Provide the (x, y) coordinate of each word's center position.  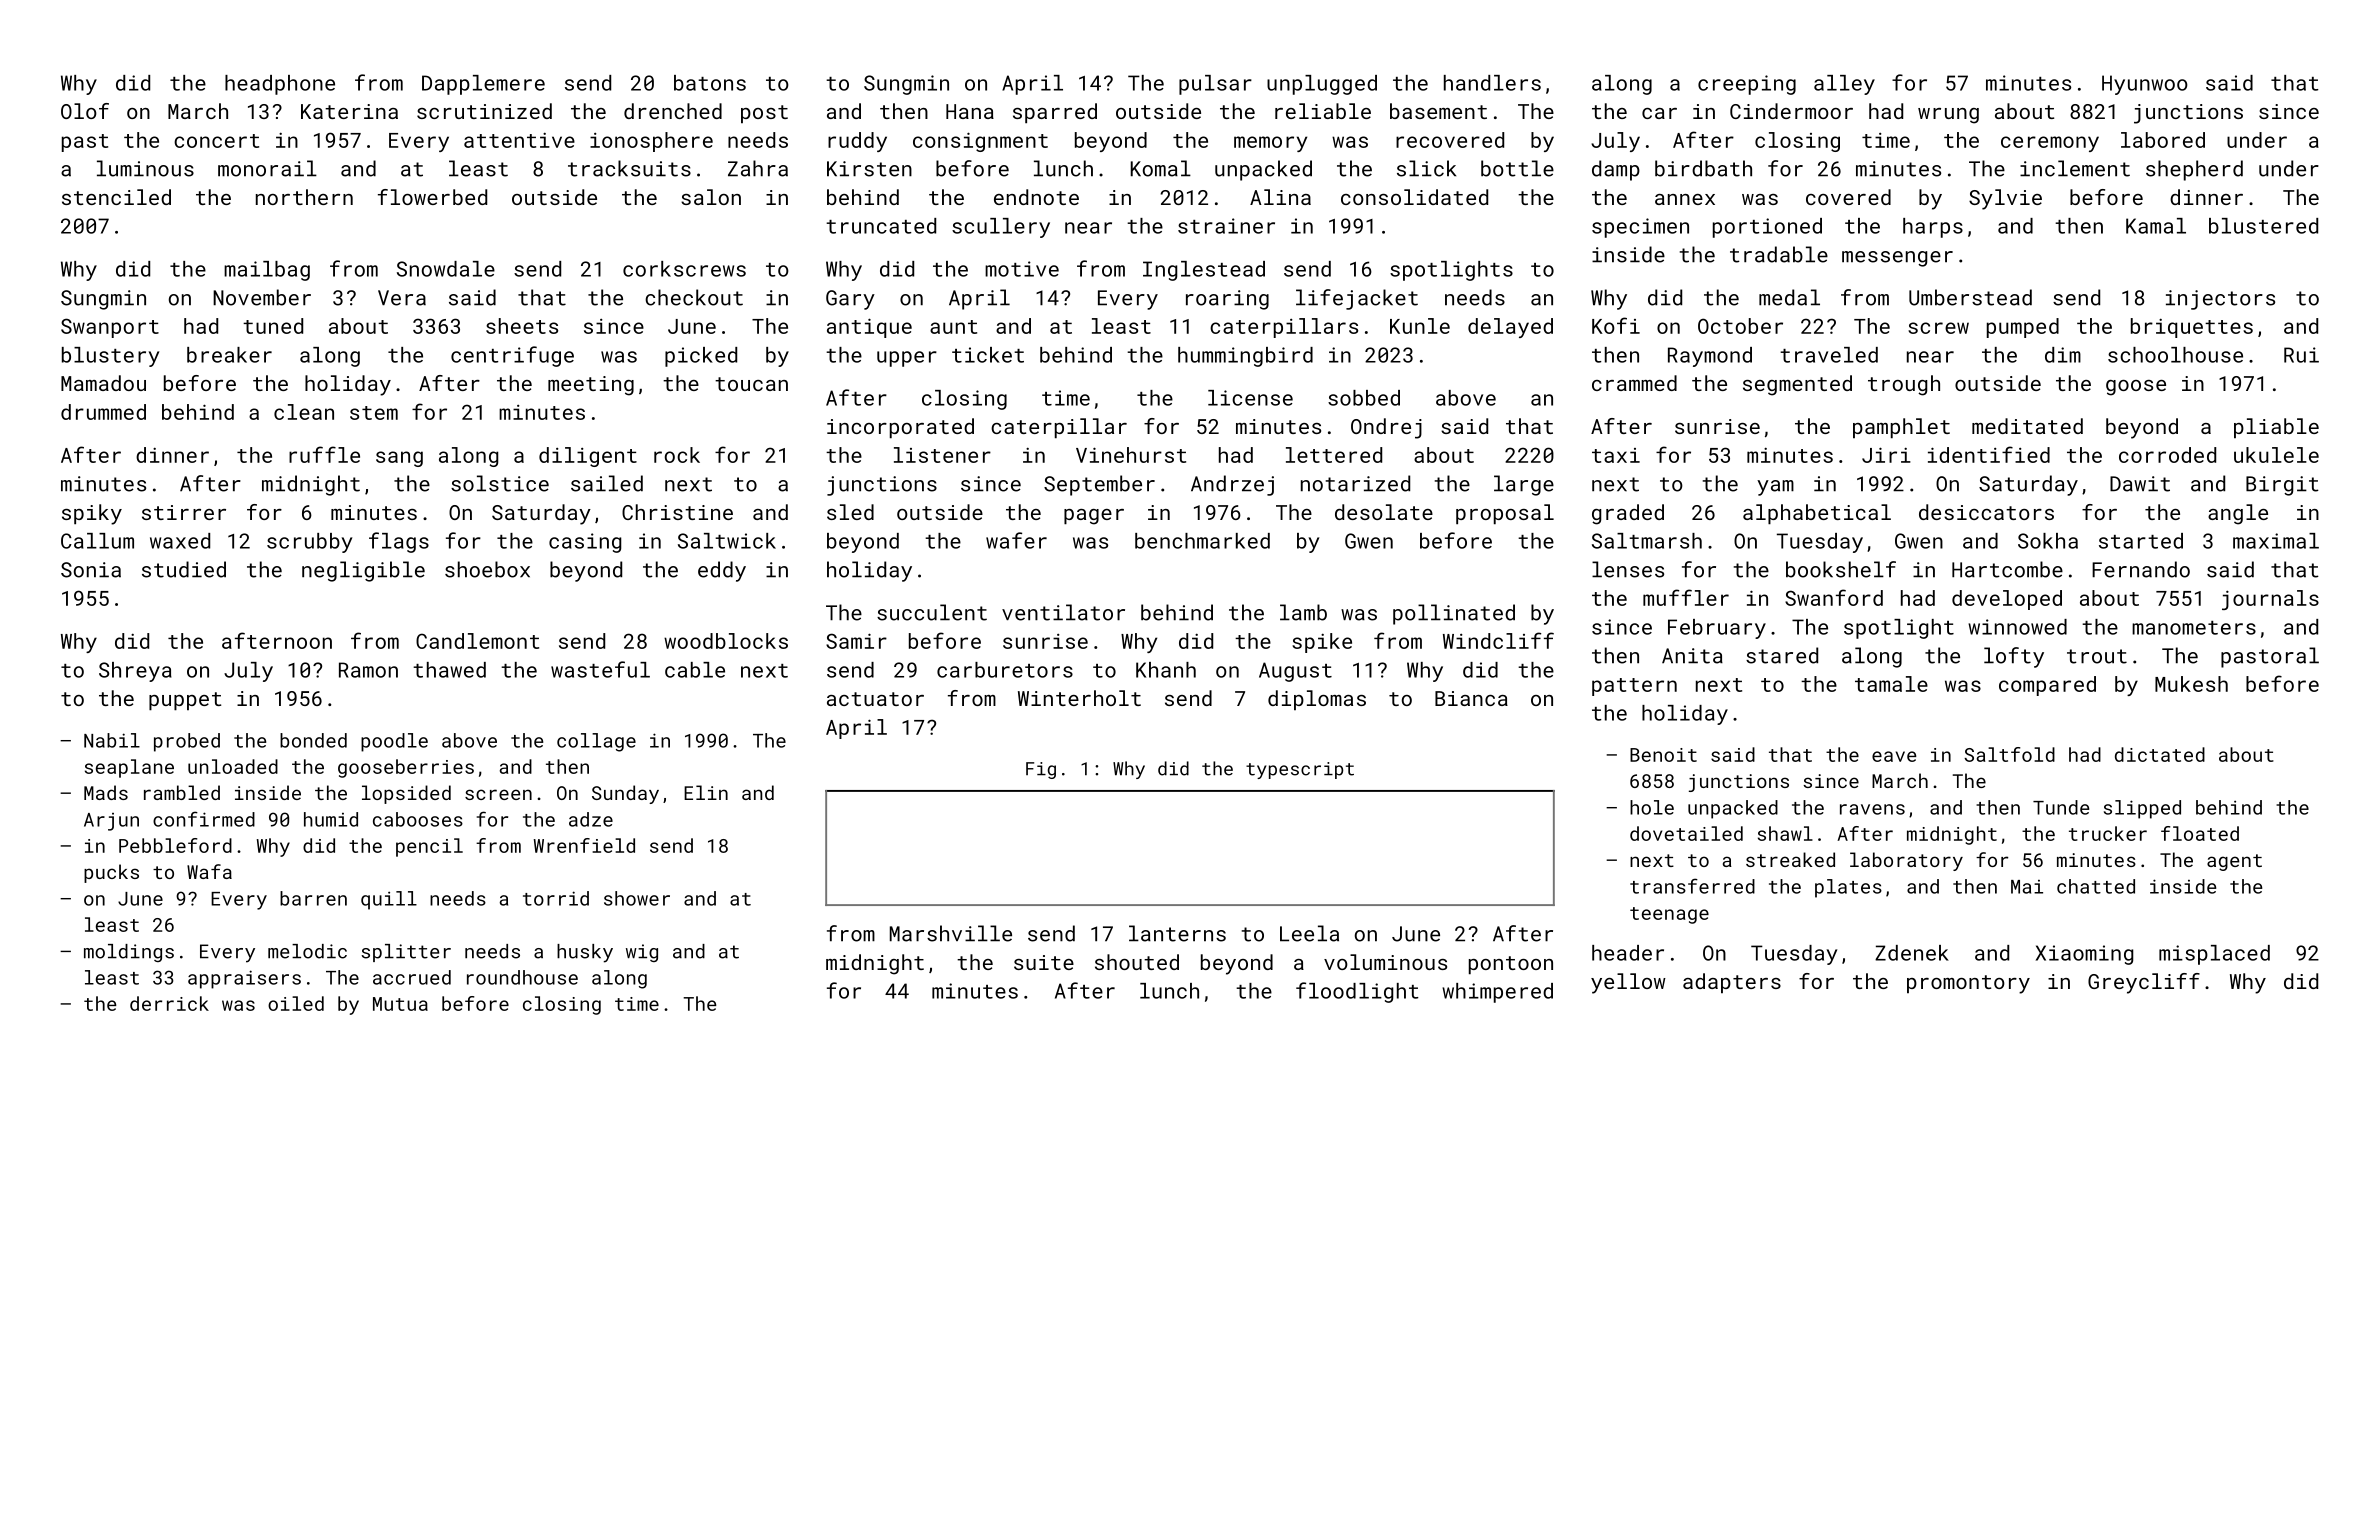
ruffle (324, 454)
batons (710, 83)
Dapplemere (483, 85)
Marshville (951, 933)
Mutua (400, 1004)
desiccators (1986, 512)
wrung (1948, 116)
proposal (1505, 514)
